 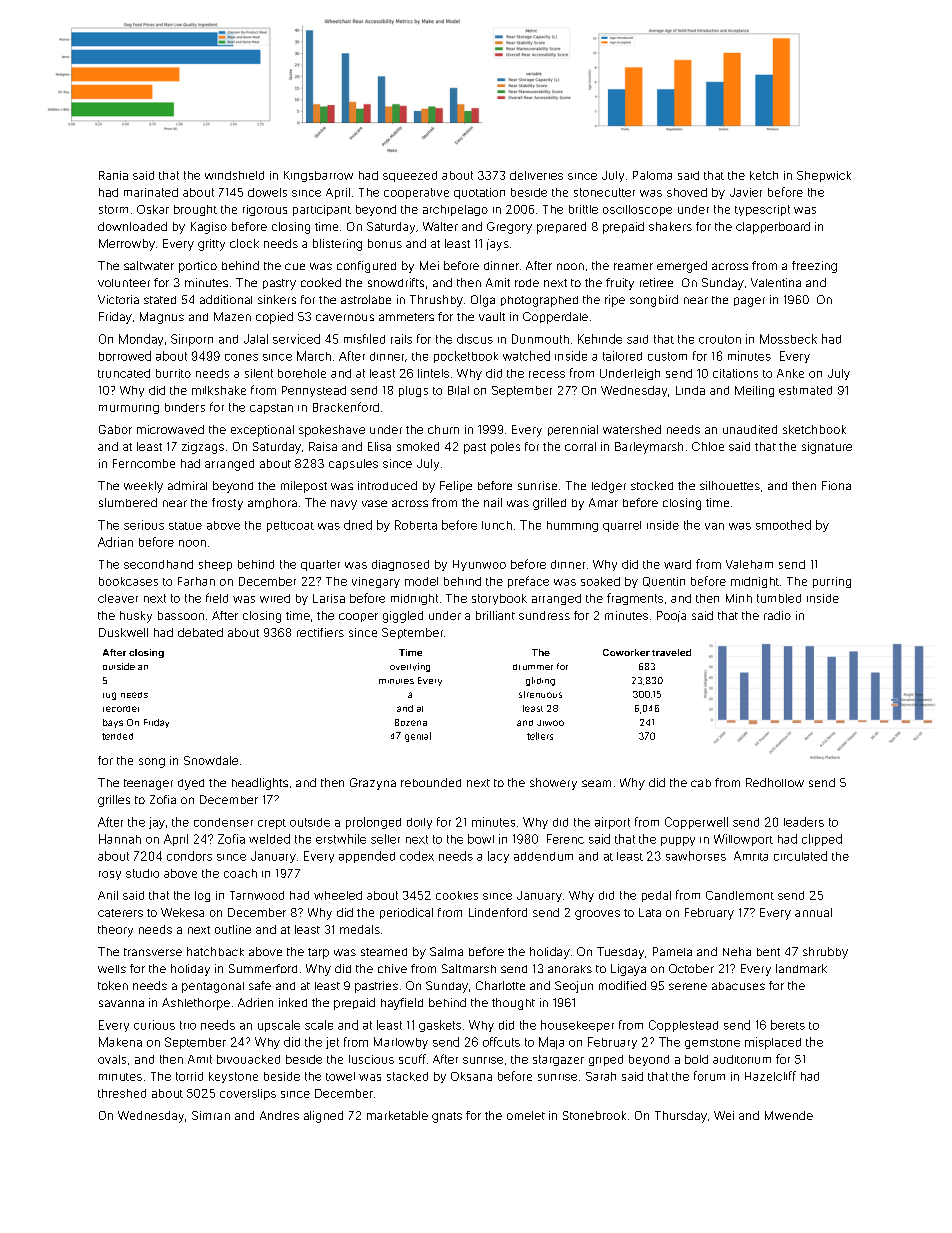 I want to click on drummer, so click(x=533, y=667).
